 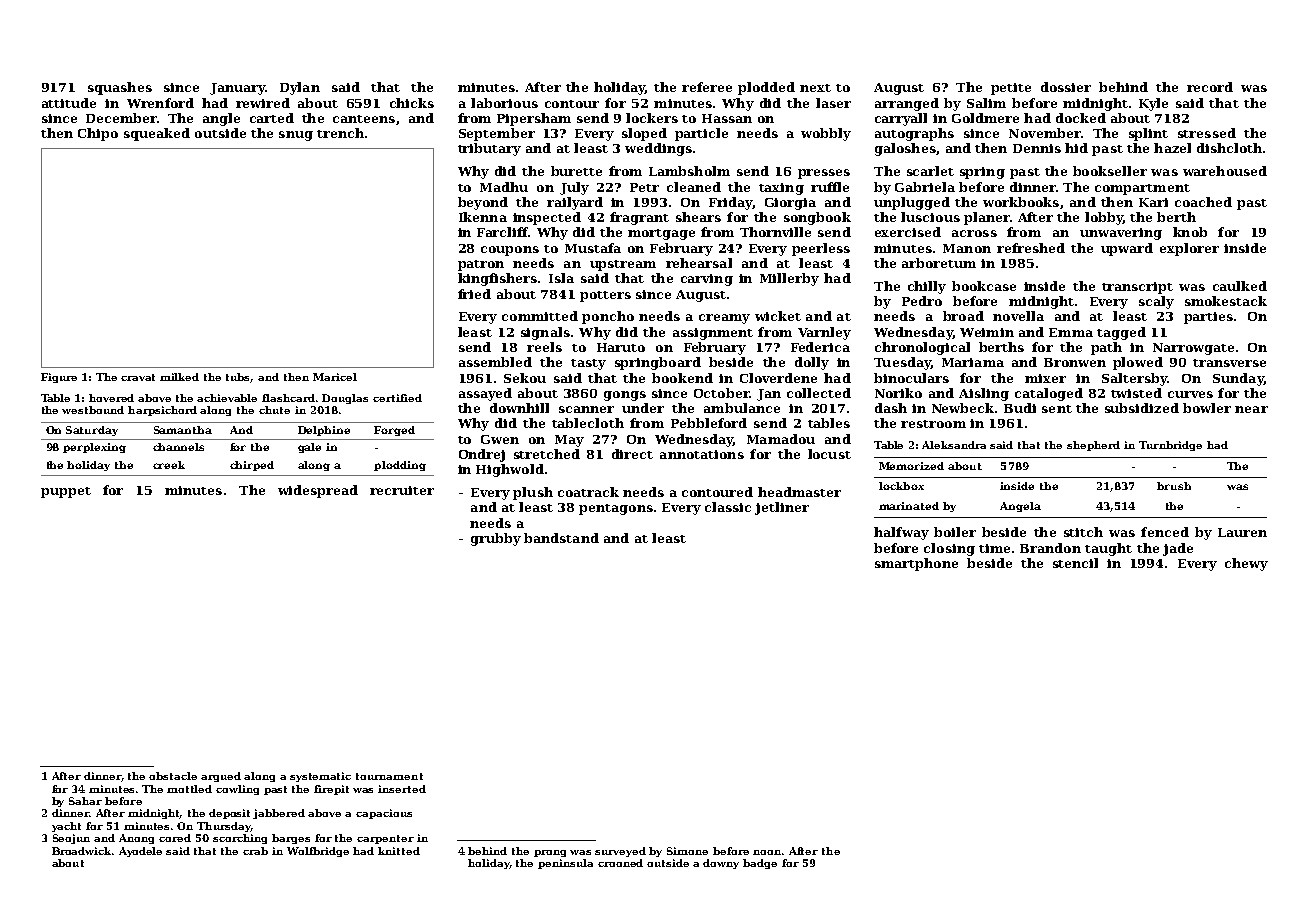 What do you see at coordinates (707, 87) in the page?
I see `referee` at bounding box center [707, 87].
